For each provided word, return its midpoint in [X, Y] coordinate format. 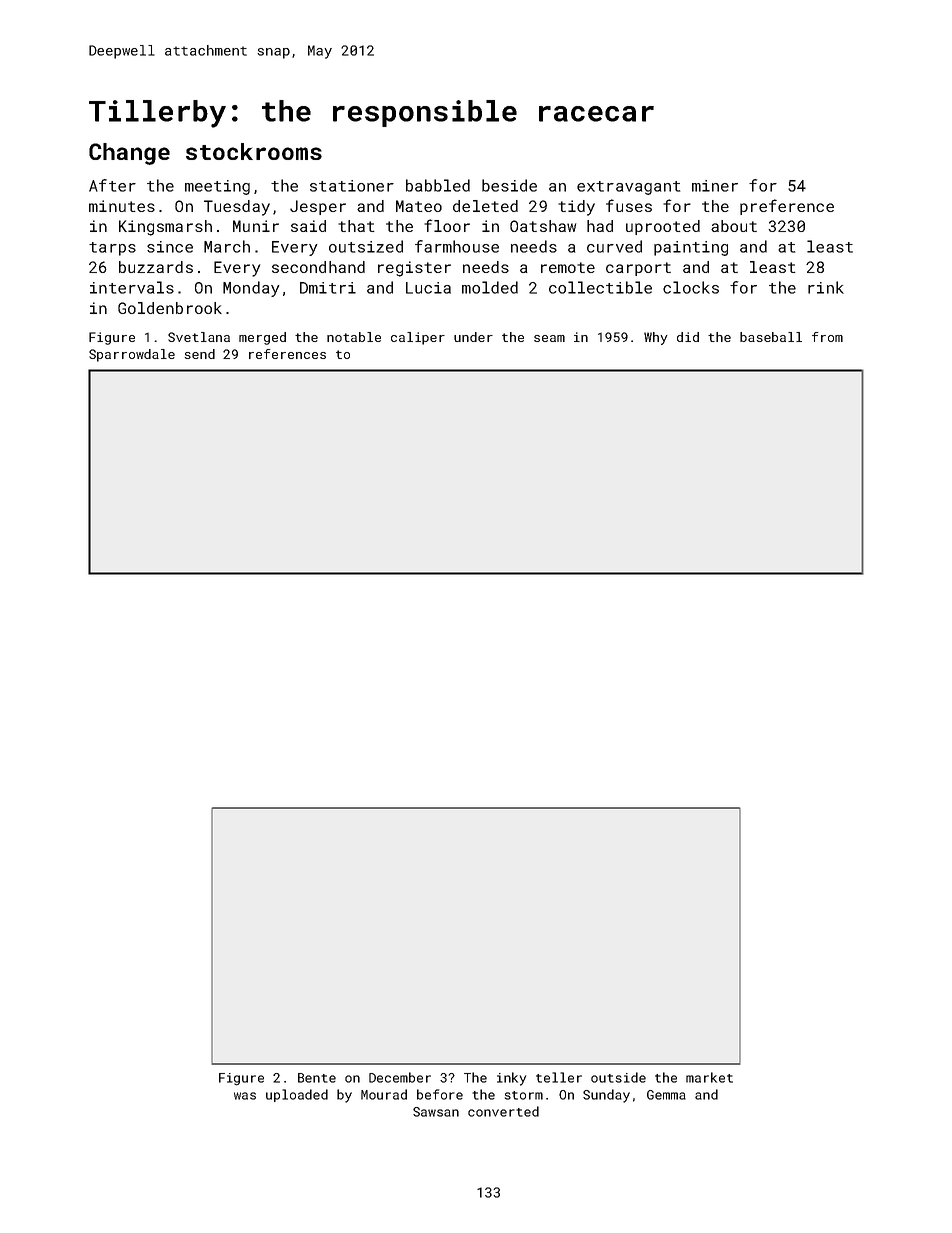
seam [549, 338]
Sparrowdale [132, 355]
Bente [317, 1078]
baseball [771, 337]
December [400, 1077]
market [709, 1077]
